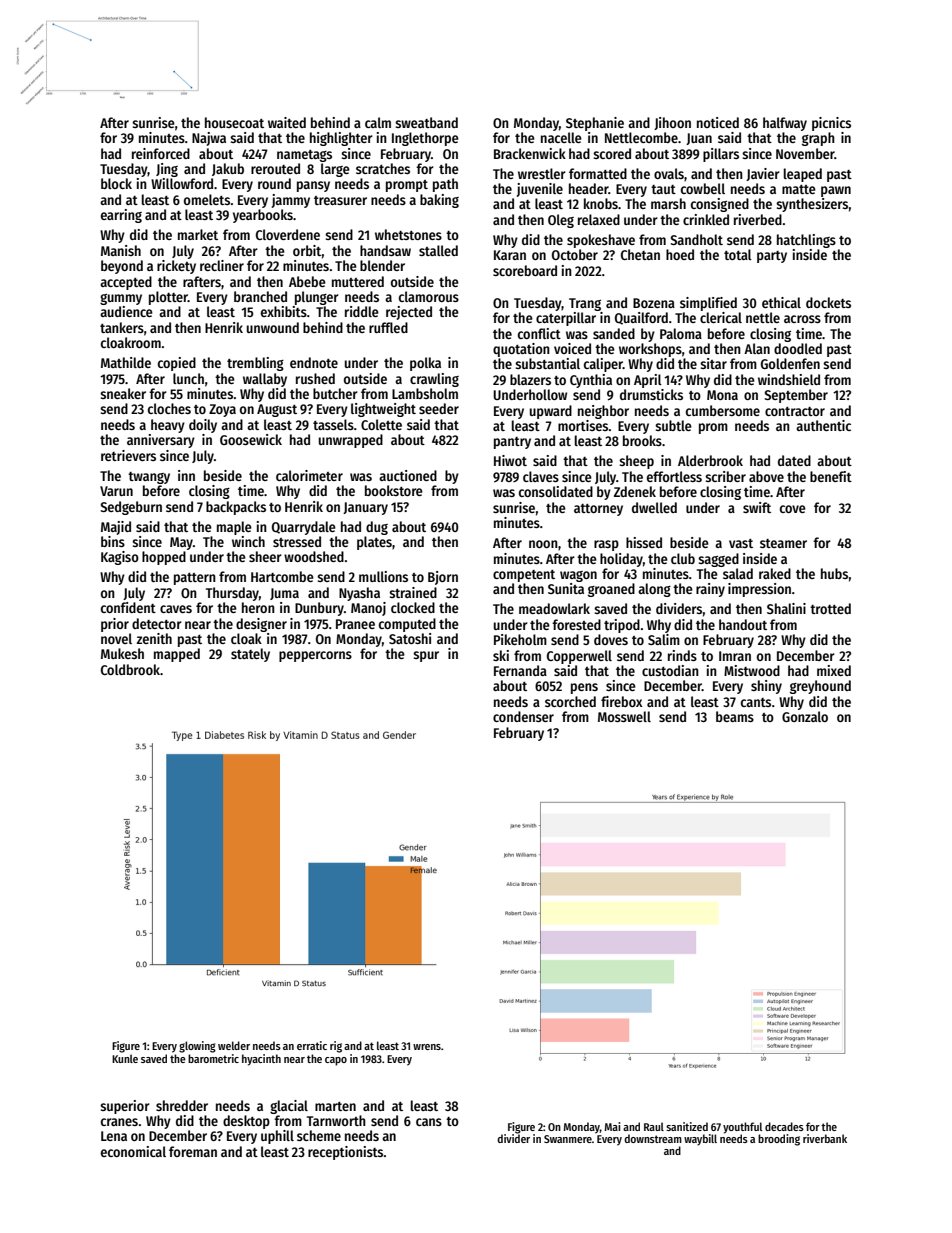 This screenshot has width=952, height=1233. Describe the element at coordinates (275, 168) in the screenshot. I see `rerouted` at that location.
